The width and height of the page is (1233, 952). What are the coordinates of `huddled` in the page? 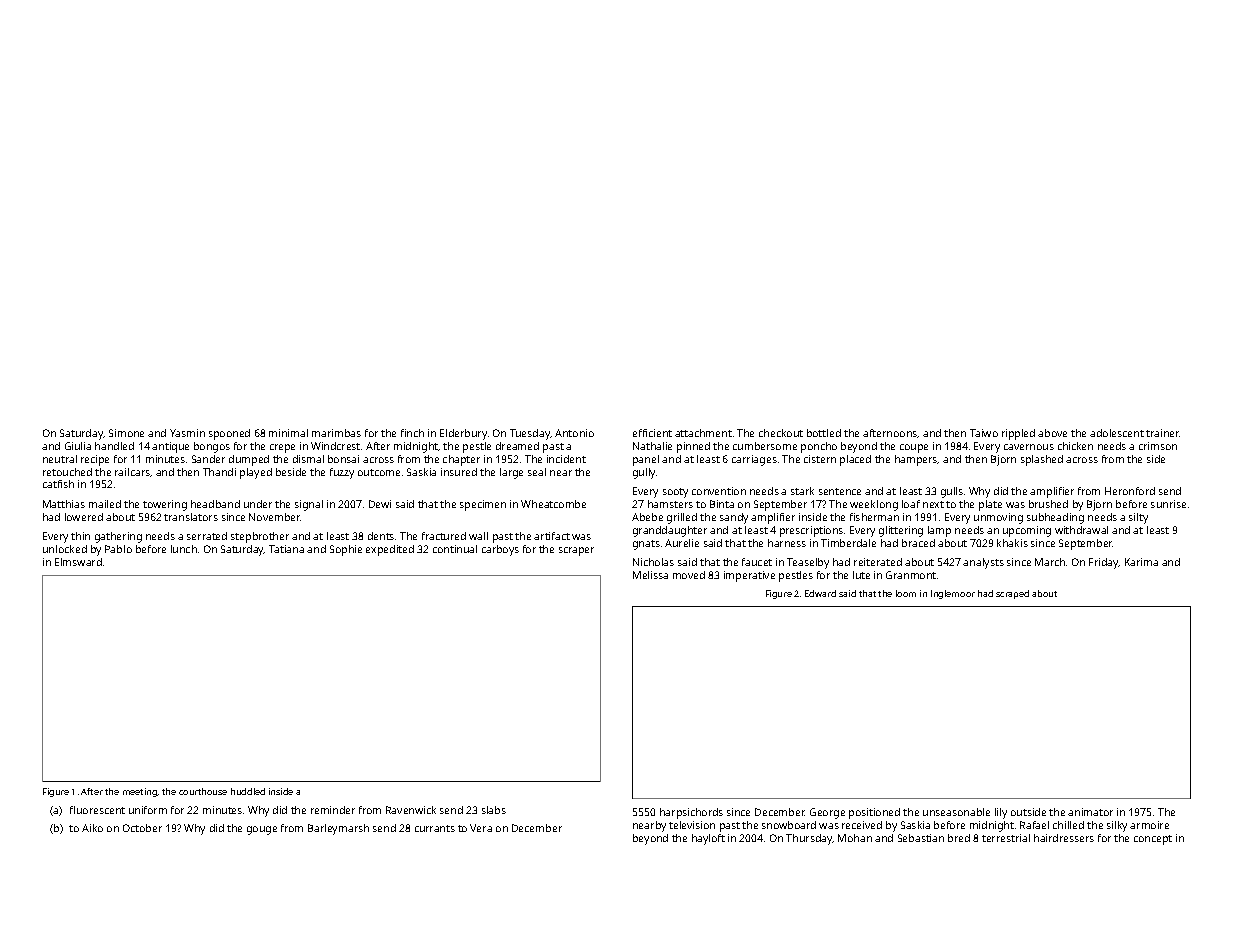 It's located at (248, 791).
